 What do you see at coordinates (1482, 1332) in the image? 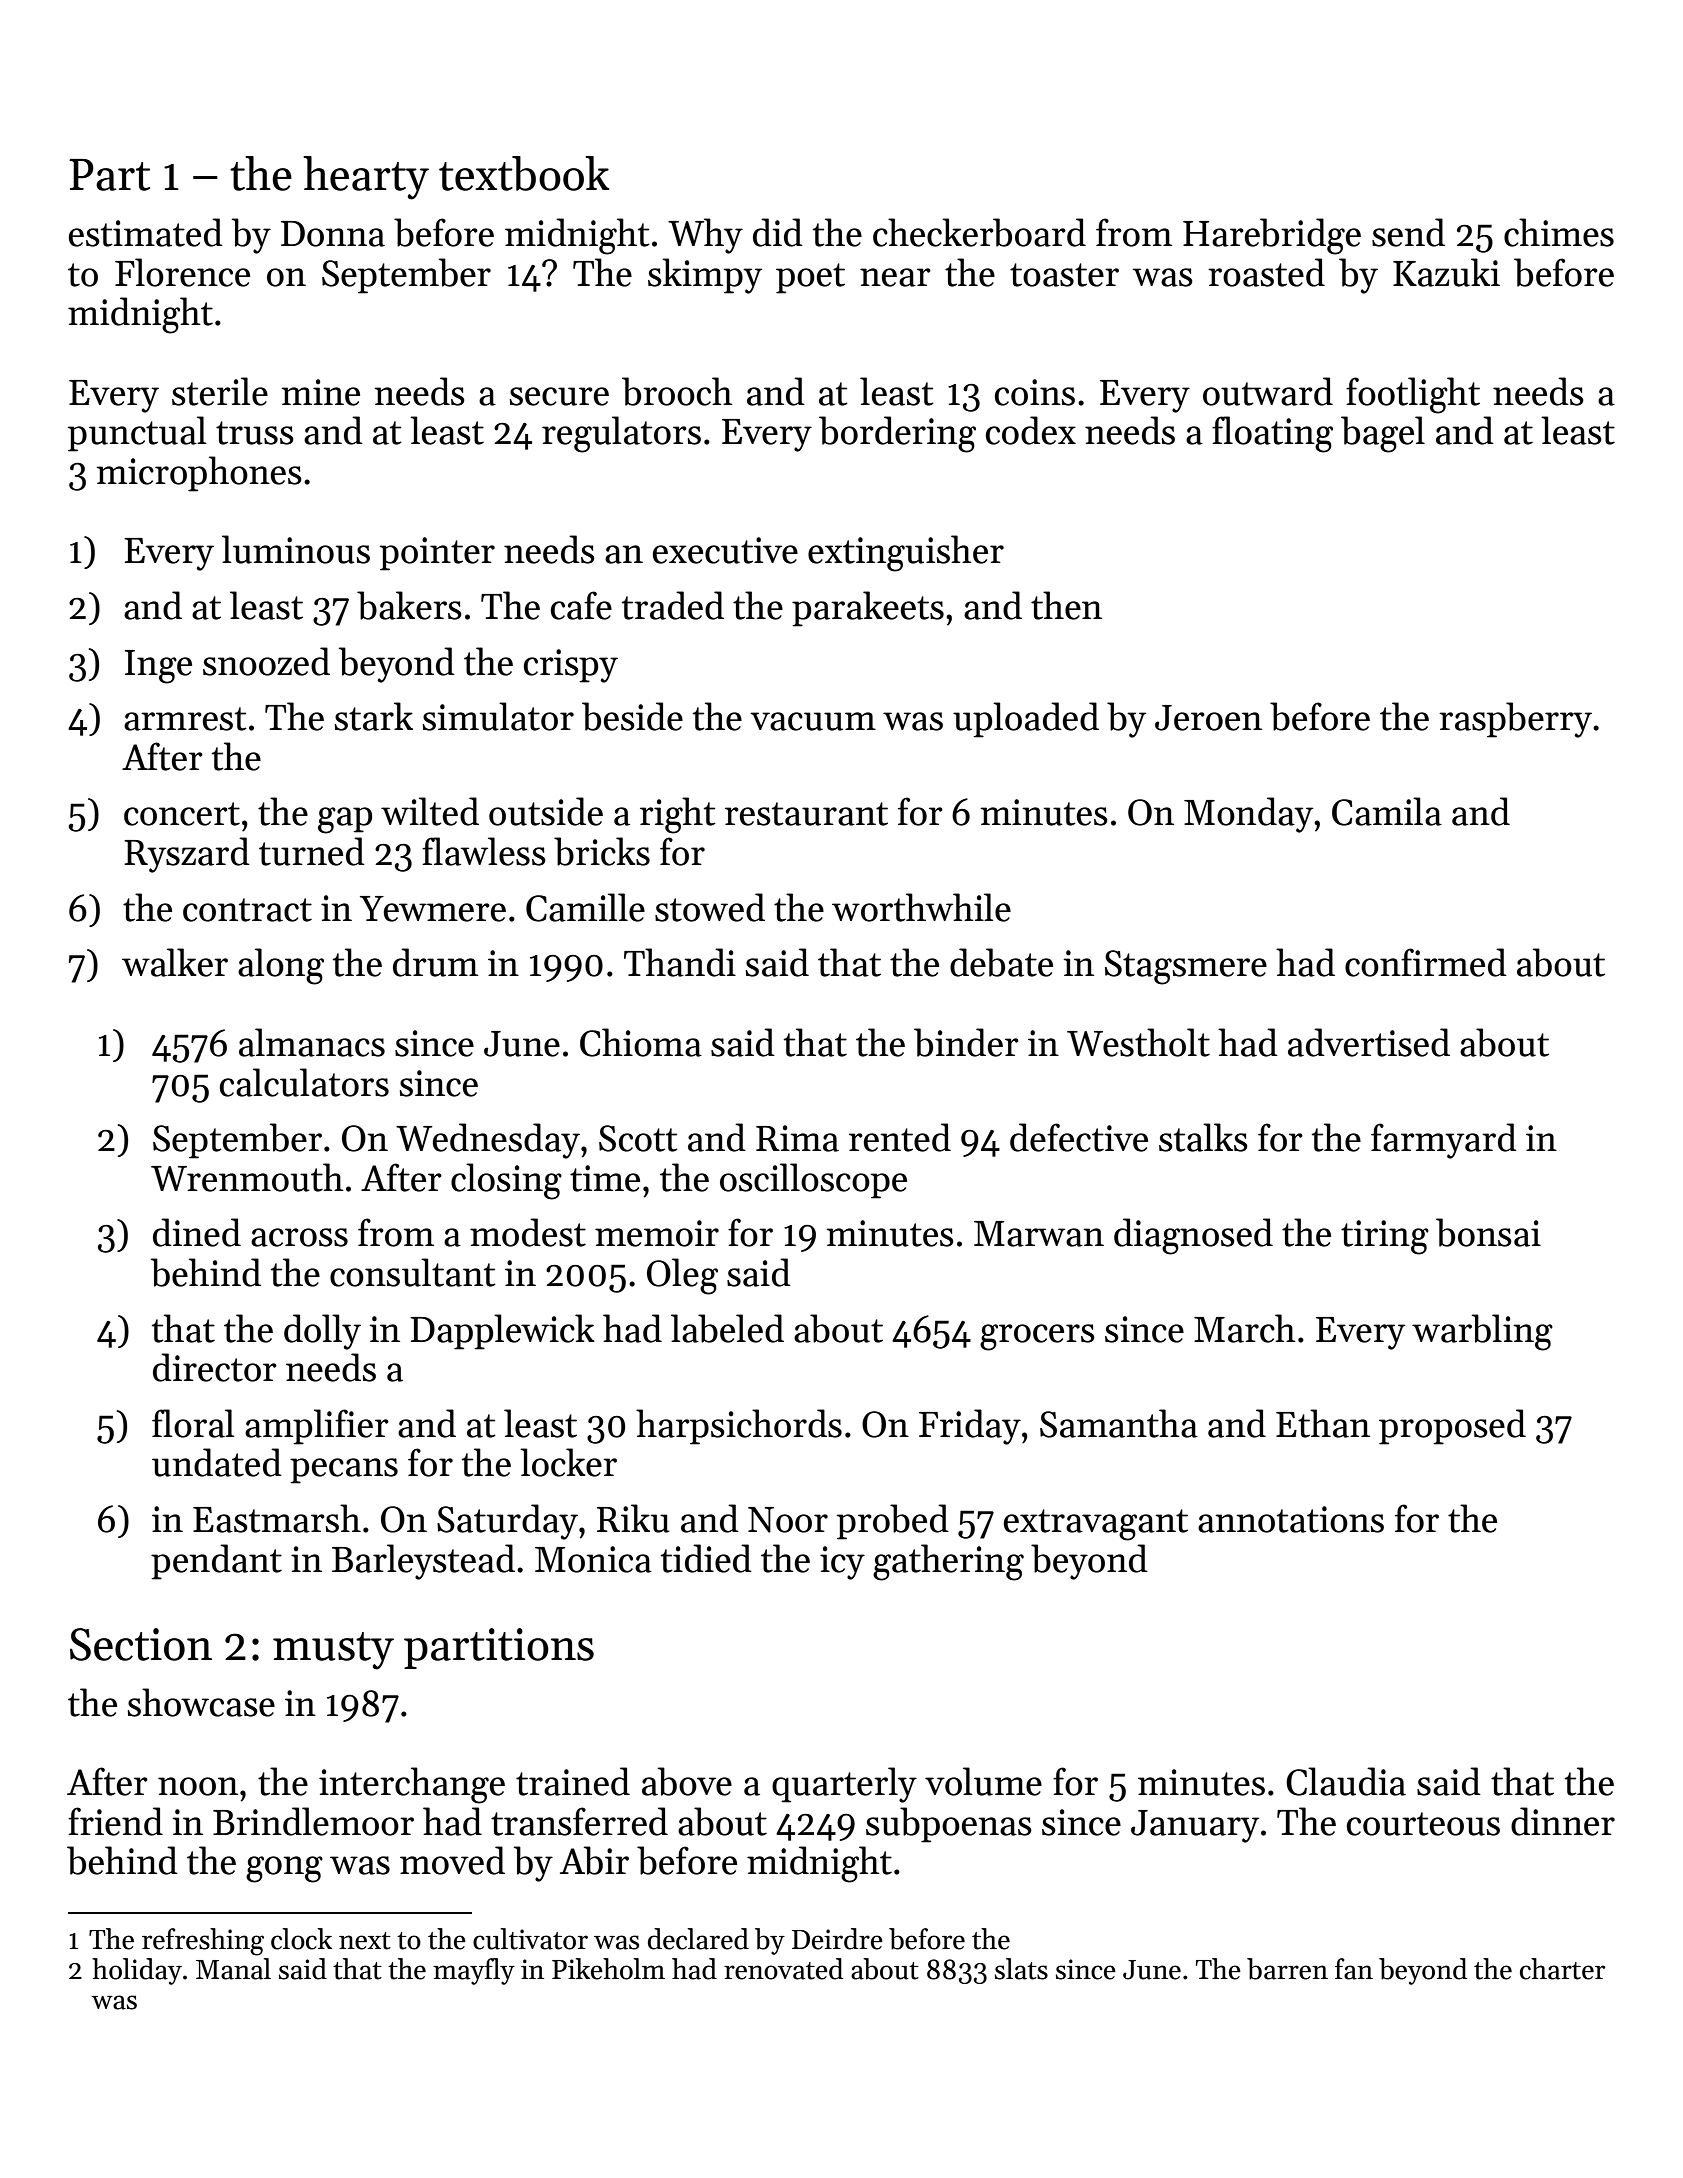
I see `warbling` at bounding box center [1482, 1332].
